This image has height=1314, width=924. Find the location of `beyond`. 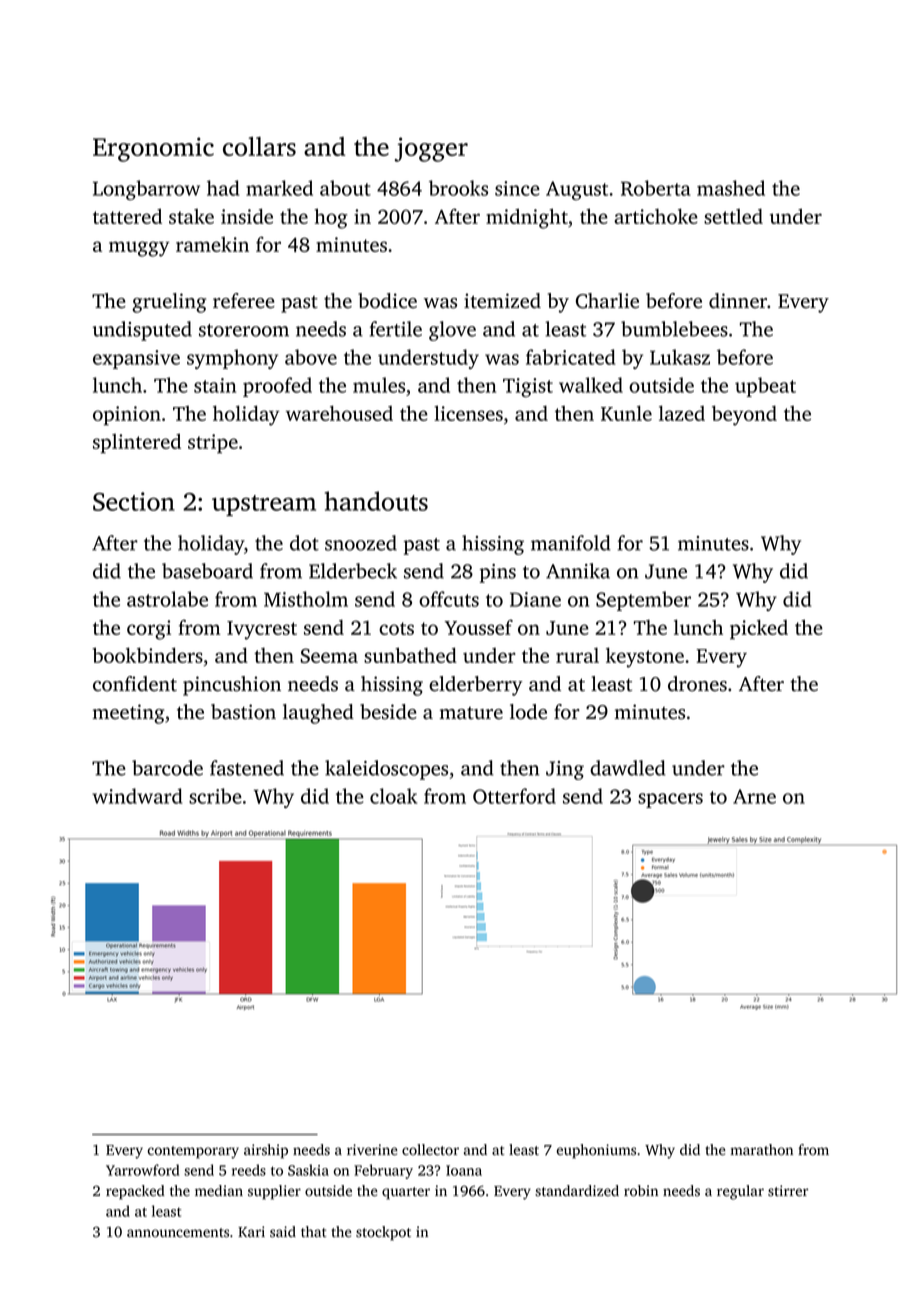

beyond is located at coordinates (744, 415).
